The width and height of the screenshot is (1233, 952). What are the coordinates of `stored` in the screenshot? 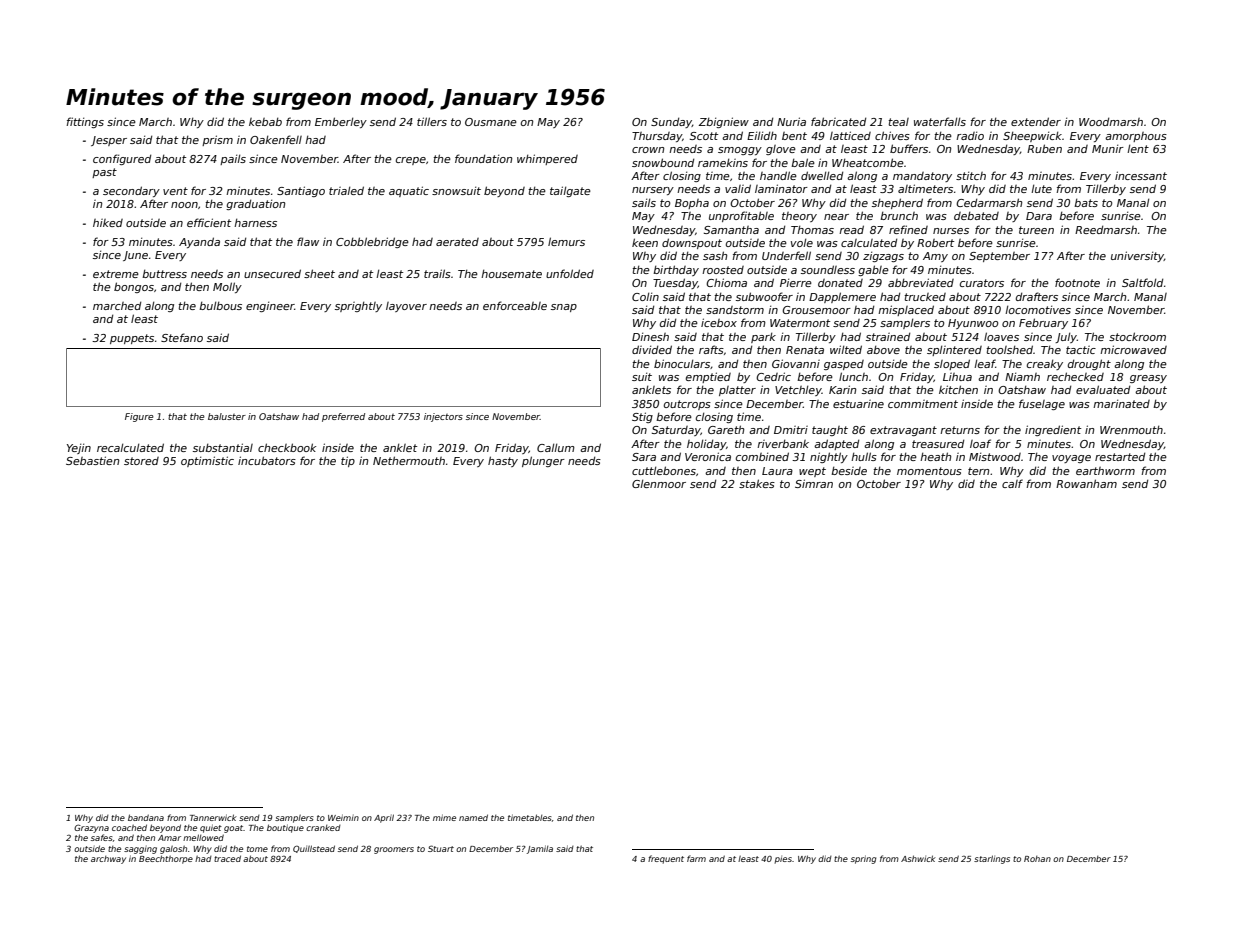 It's located at (141, 461).
